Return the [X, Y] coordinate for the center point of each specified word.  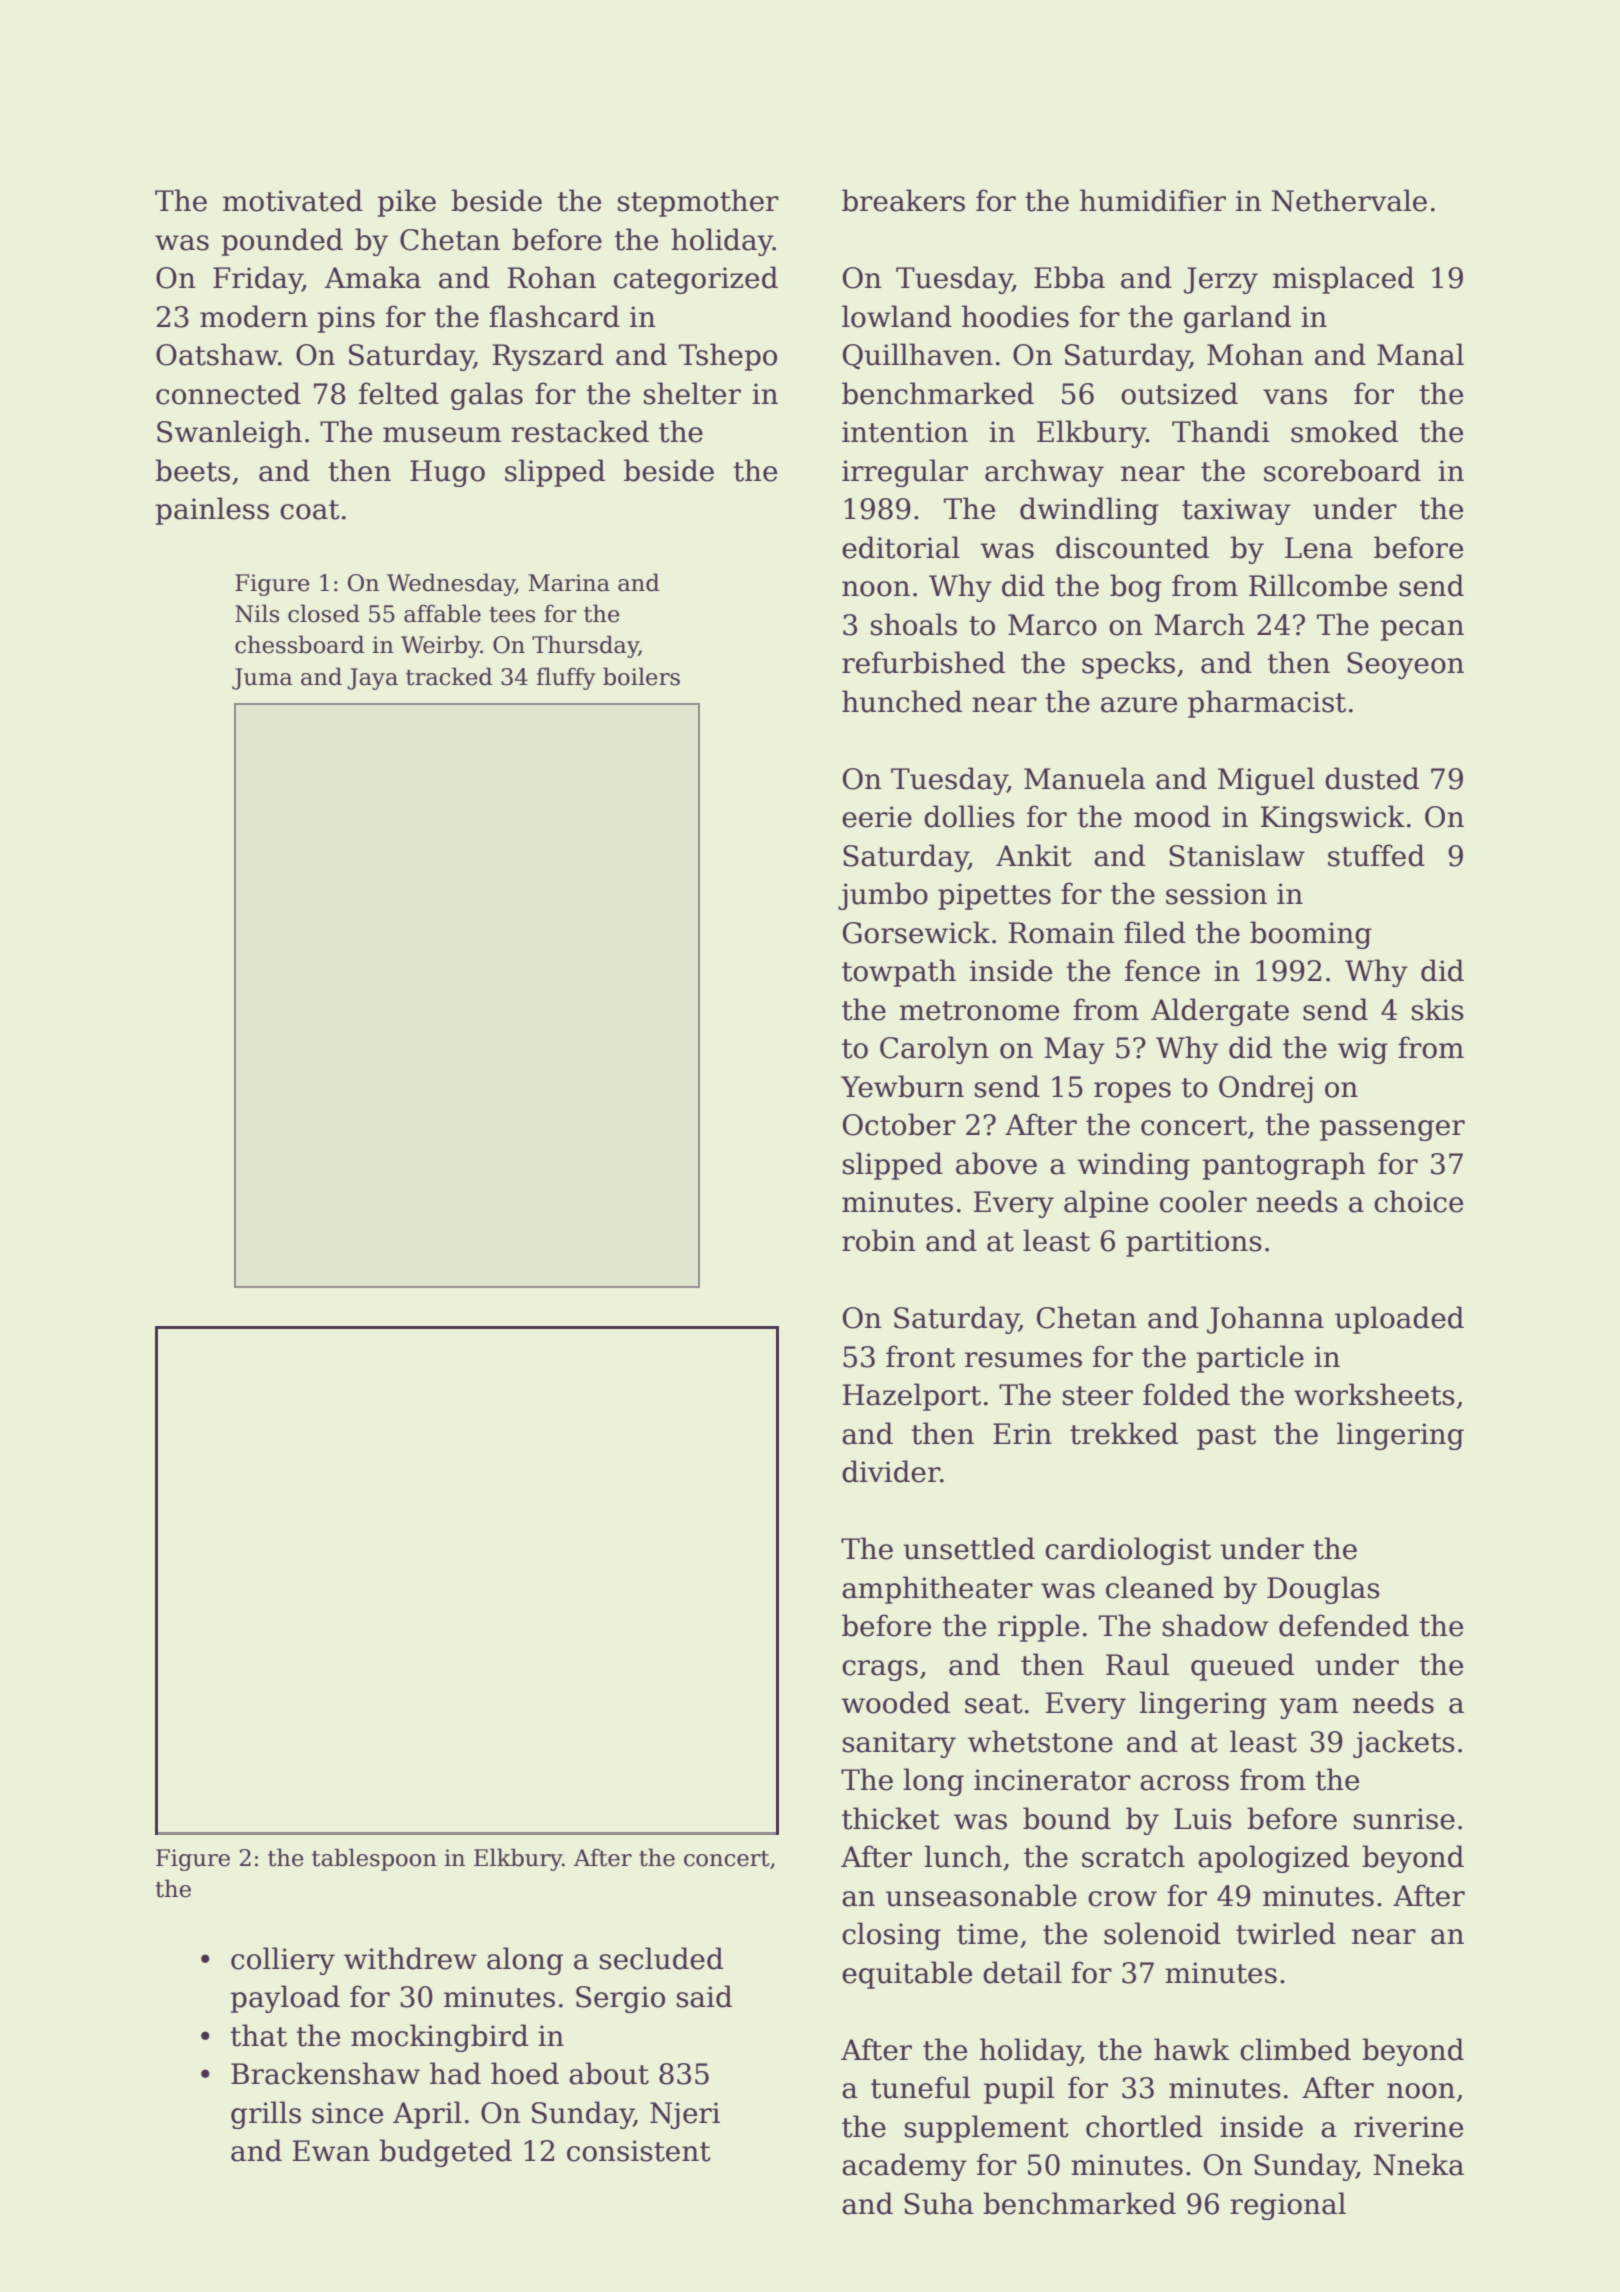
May [1074, 1050]
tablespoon [374, 1859]
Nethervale [1349, 200]
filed [1155, 932]
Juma [262, 679]
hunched [902, 701]
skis [1438, 1009]
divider [891, 1471]
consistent [639, 2151]
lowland [897, 316]
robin [879, 1240]
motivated [293, 200]
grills [266, 2115]
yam [1309, 1708]
